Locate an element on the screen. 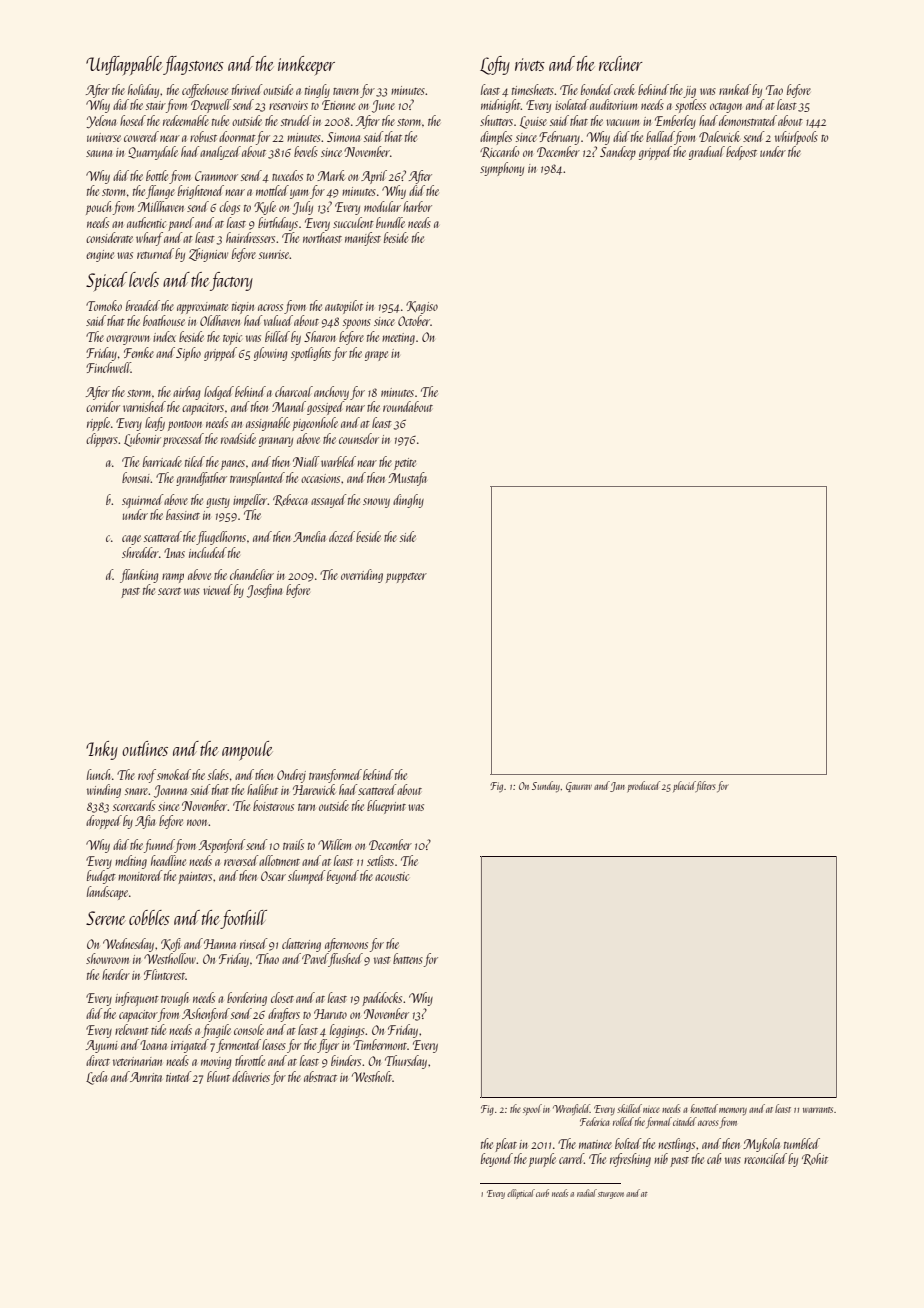  battens is located at coordinates (408, 958).
